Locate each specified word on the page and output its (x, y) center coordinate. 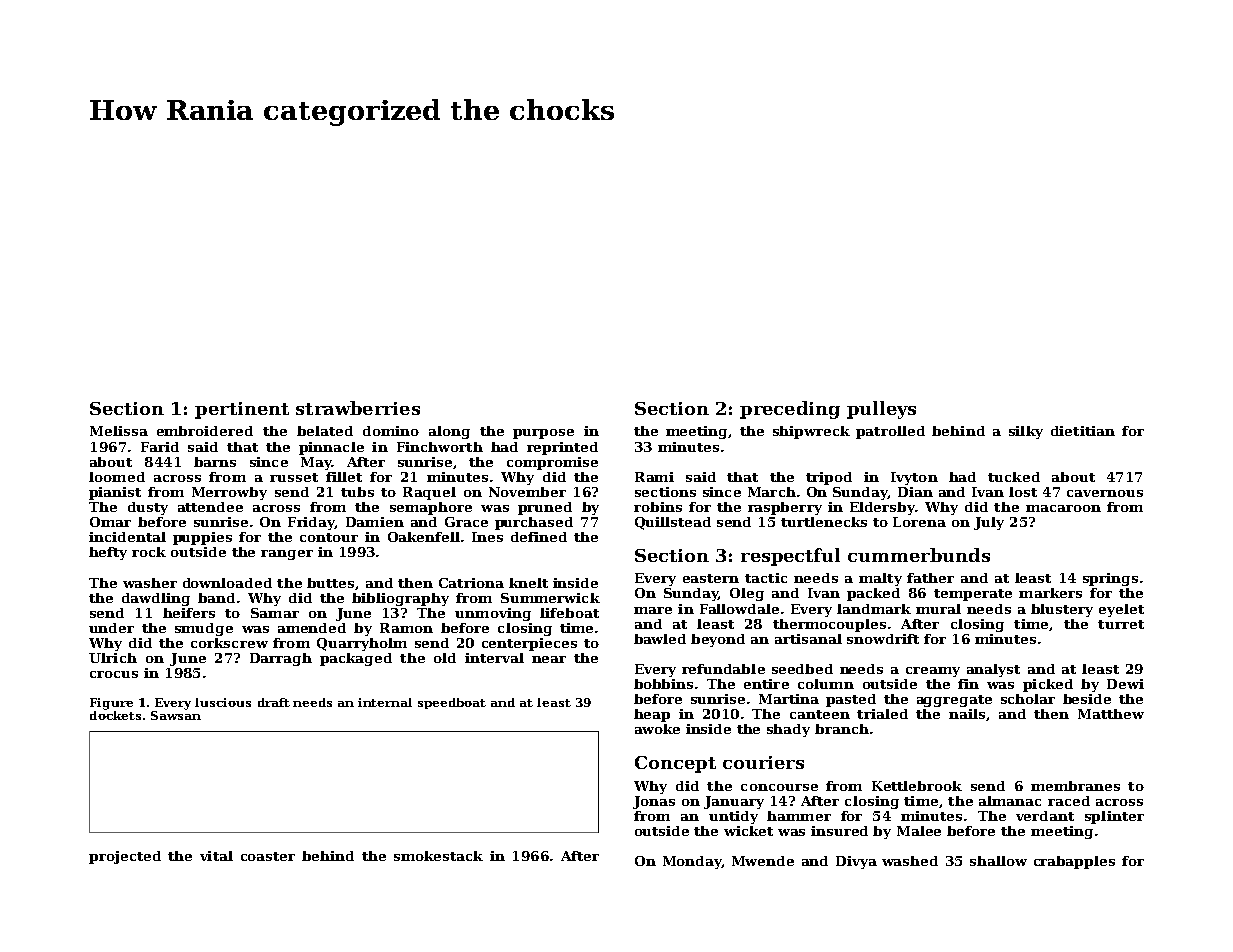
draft (274, 702)
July (989, 523)
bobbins (663, 684)
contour (329, 537)
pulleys (881, 410)
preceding (790, 410)
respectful (790, 557)
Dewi (1125, 684)
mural (938, 609)
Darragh (281, 659)
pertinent (242, 410)
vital (216, 856)
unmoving (493, 614)
